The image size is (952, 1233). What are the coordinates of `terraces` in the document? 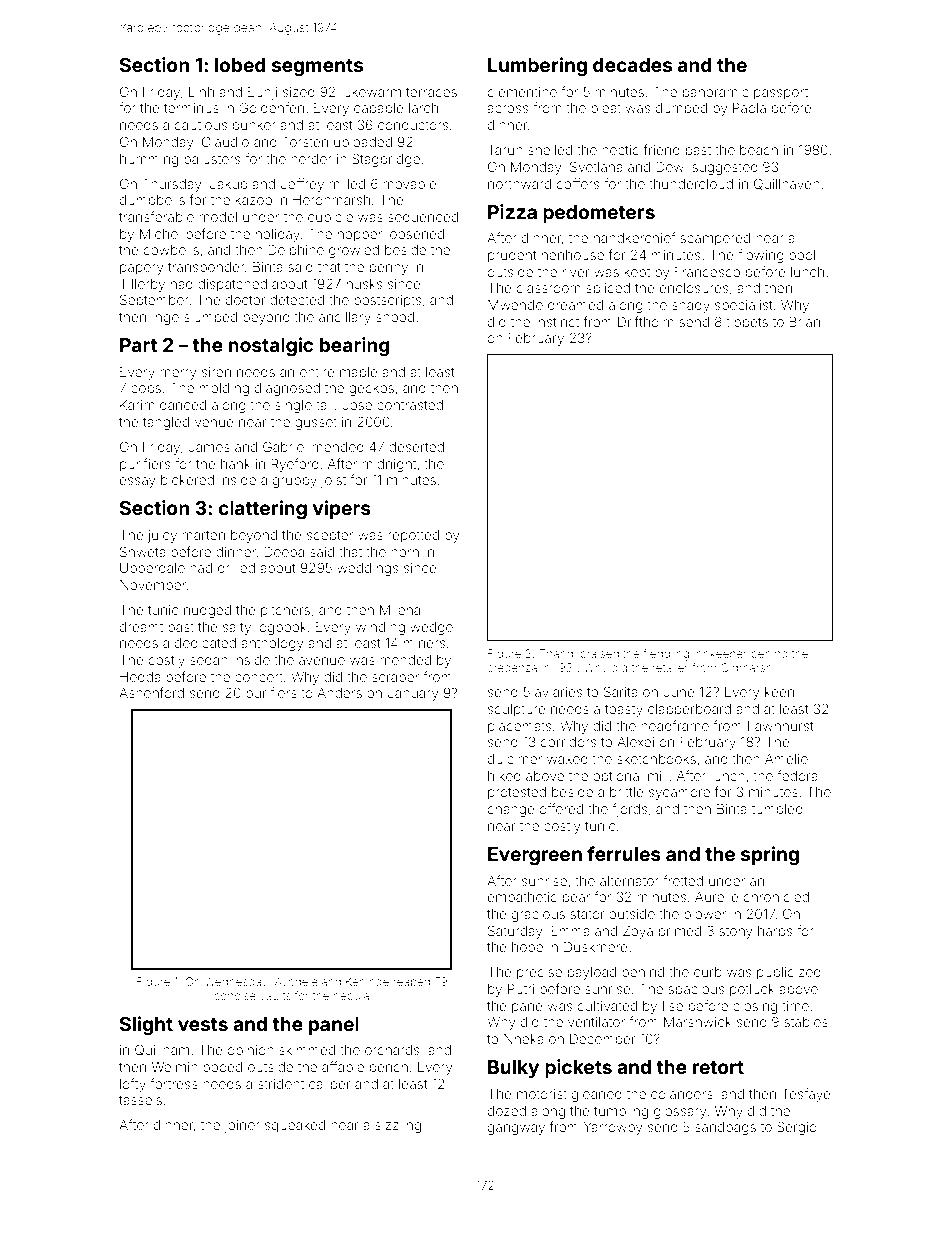 It's located at (431, 92).
